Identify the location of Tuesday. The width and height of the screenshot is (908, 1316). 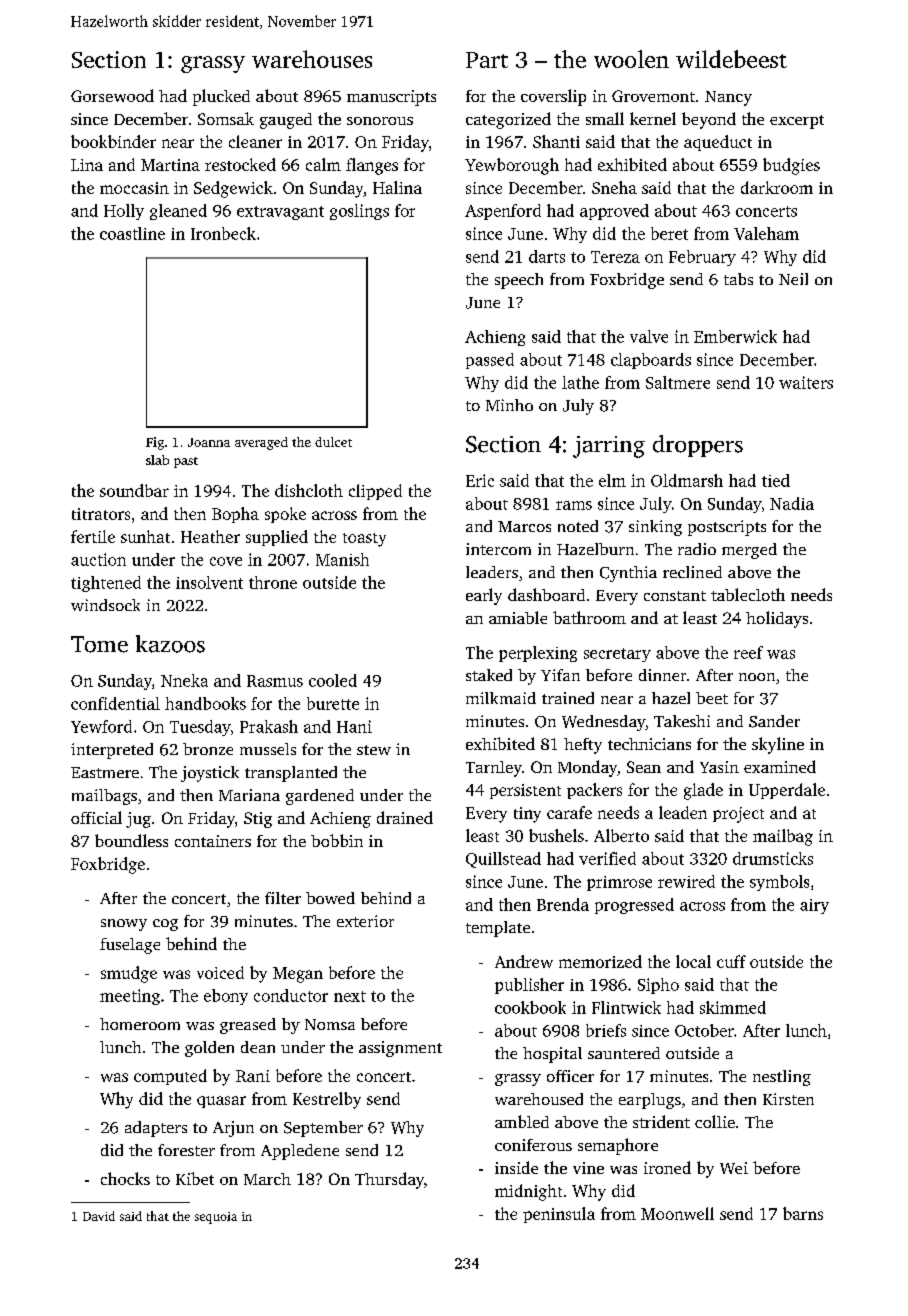
(200, 728).
